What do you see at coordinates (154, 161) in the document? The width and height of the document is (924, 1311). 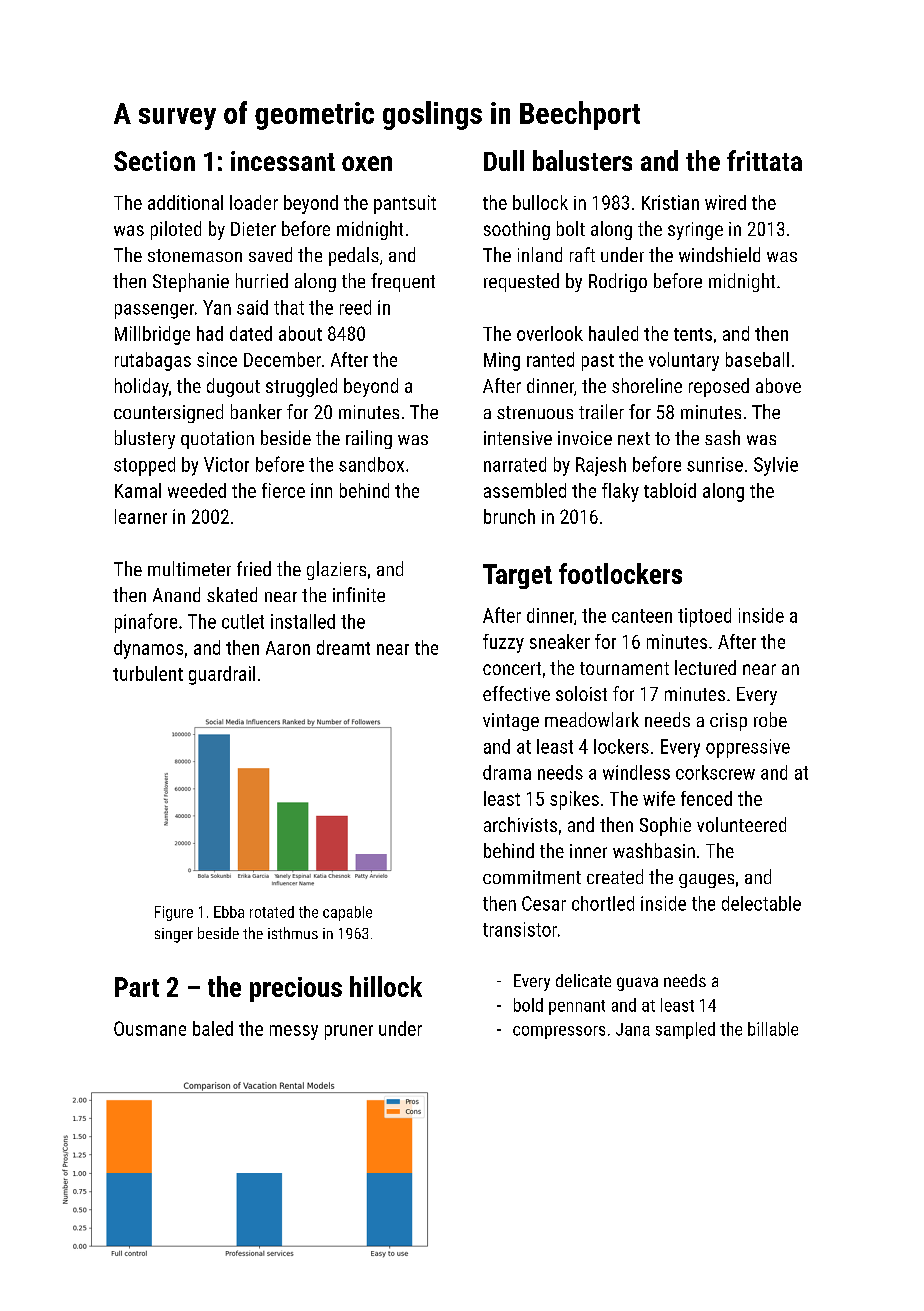 I see `Section` at bounding box center [154, 161].
